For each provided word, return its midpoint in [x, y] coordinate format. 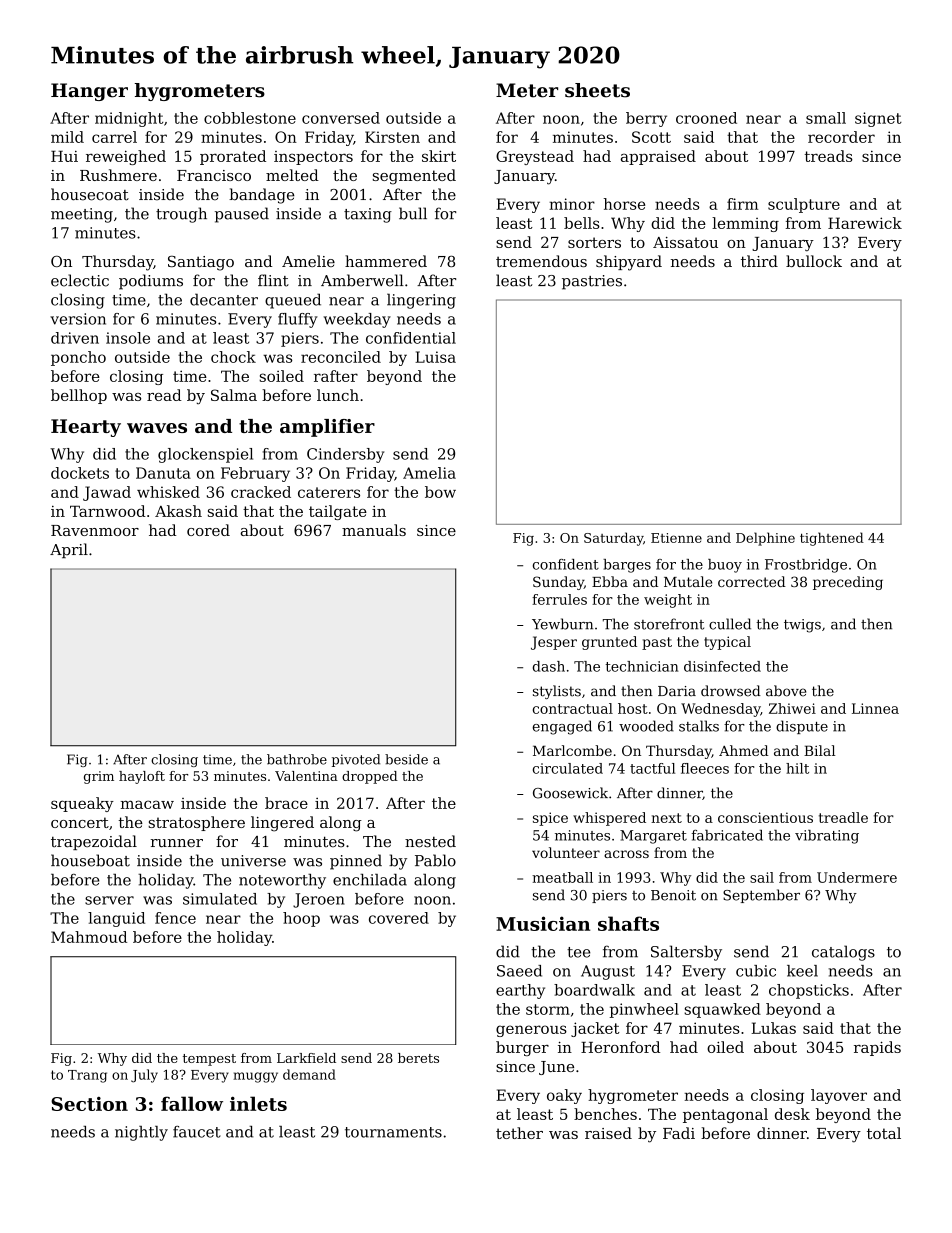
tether [519, 1133]
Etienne [676, 538]
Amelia [429, 473]
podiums [151, 282]
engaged [562, 727]
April [69, 550]
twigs [802, 626]
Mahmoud [89, 937]
